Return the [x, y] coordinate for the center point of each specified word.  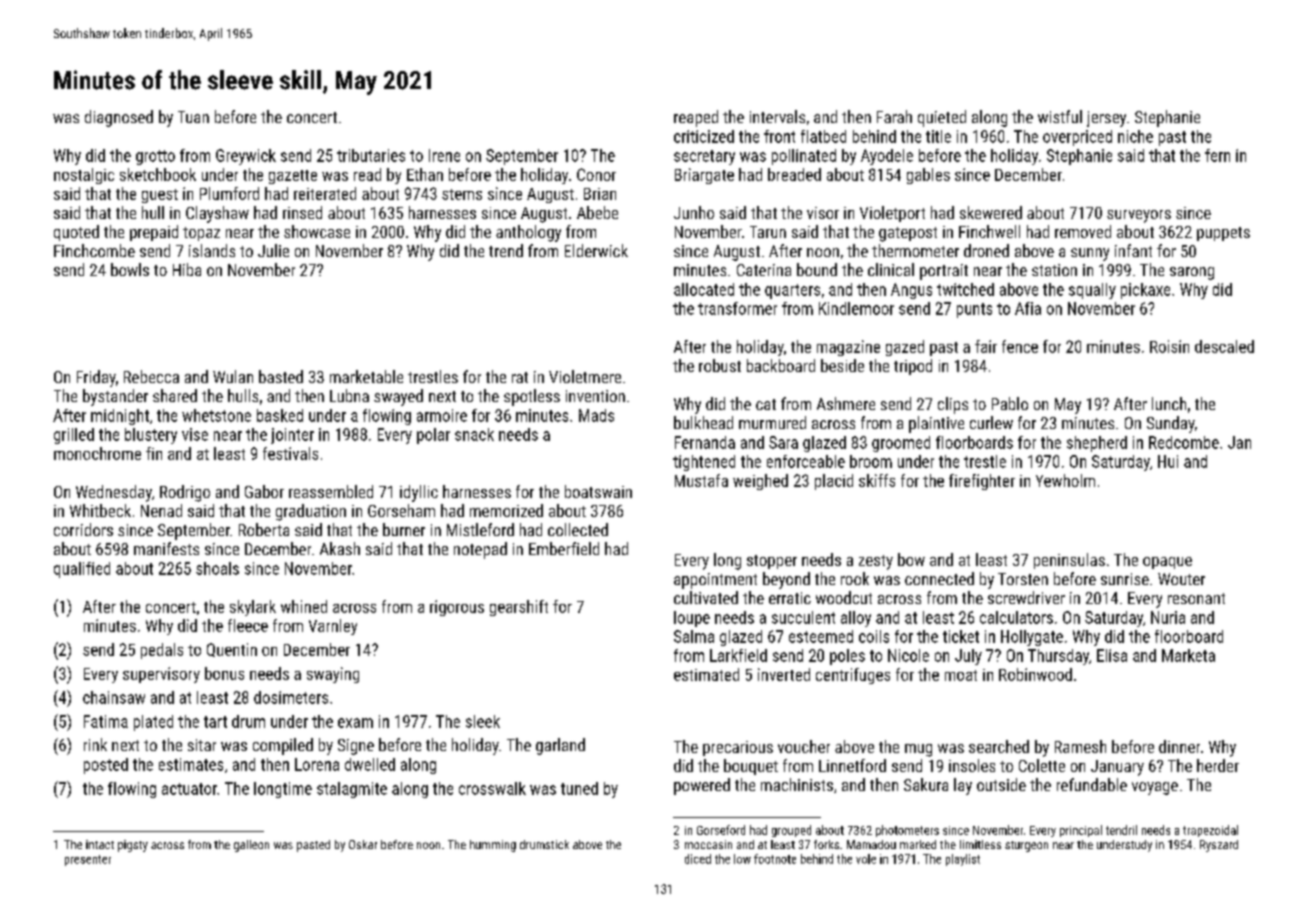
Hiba [187, 269]
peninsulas [1069, 561]
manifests [166, 548]
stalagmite [352, 790]
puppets [1223, 234]
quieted [942, 118]
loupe [692, 619]
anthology [528, 233]
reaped [696, 118]
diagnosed [119, 118]
